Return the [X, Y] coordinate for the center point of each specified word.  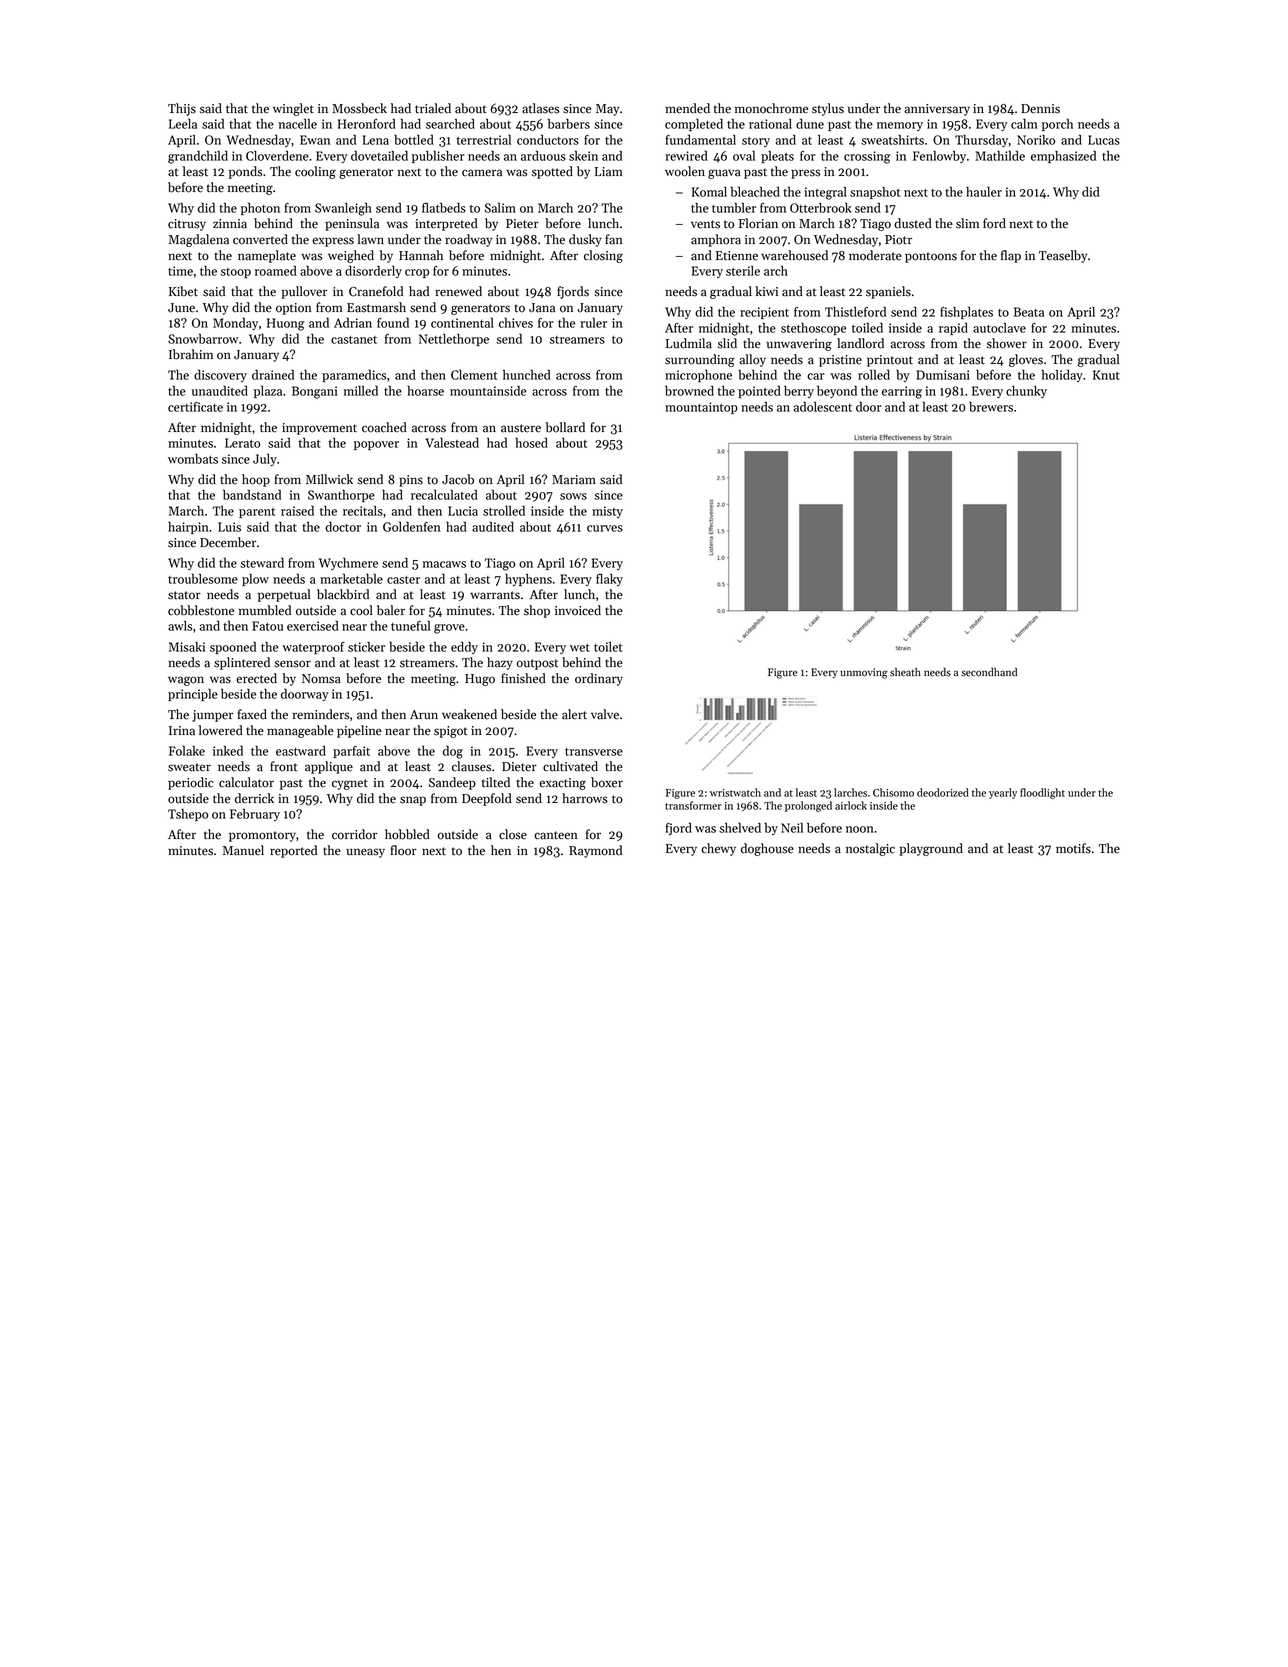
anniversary [937, 110]
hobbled [407, 834]
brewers [991, 407]
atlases [540, 108]
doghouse [767, 849]
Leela [183, 123]
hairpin [188, 528]
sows [573, 496]
